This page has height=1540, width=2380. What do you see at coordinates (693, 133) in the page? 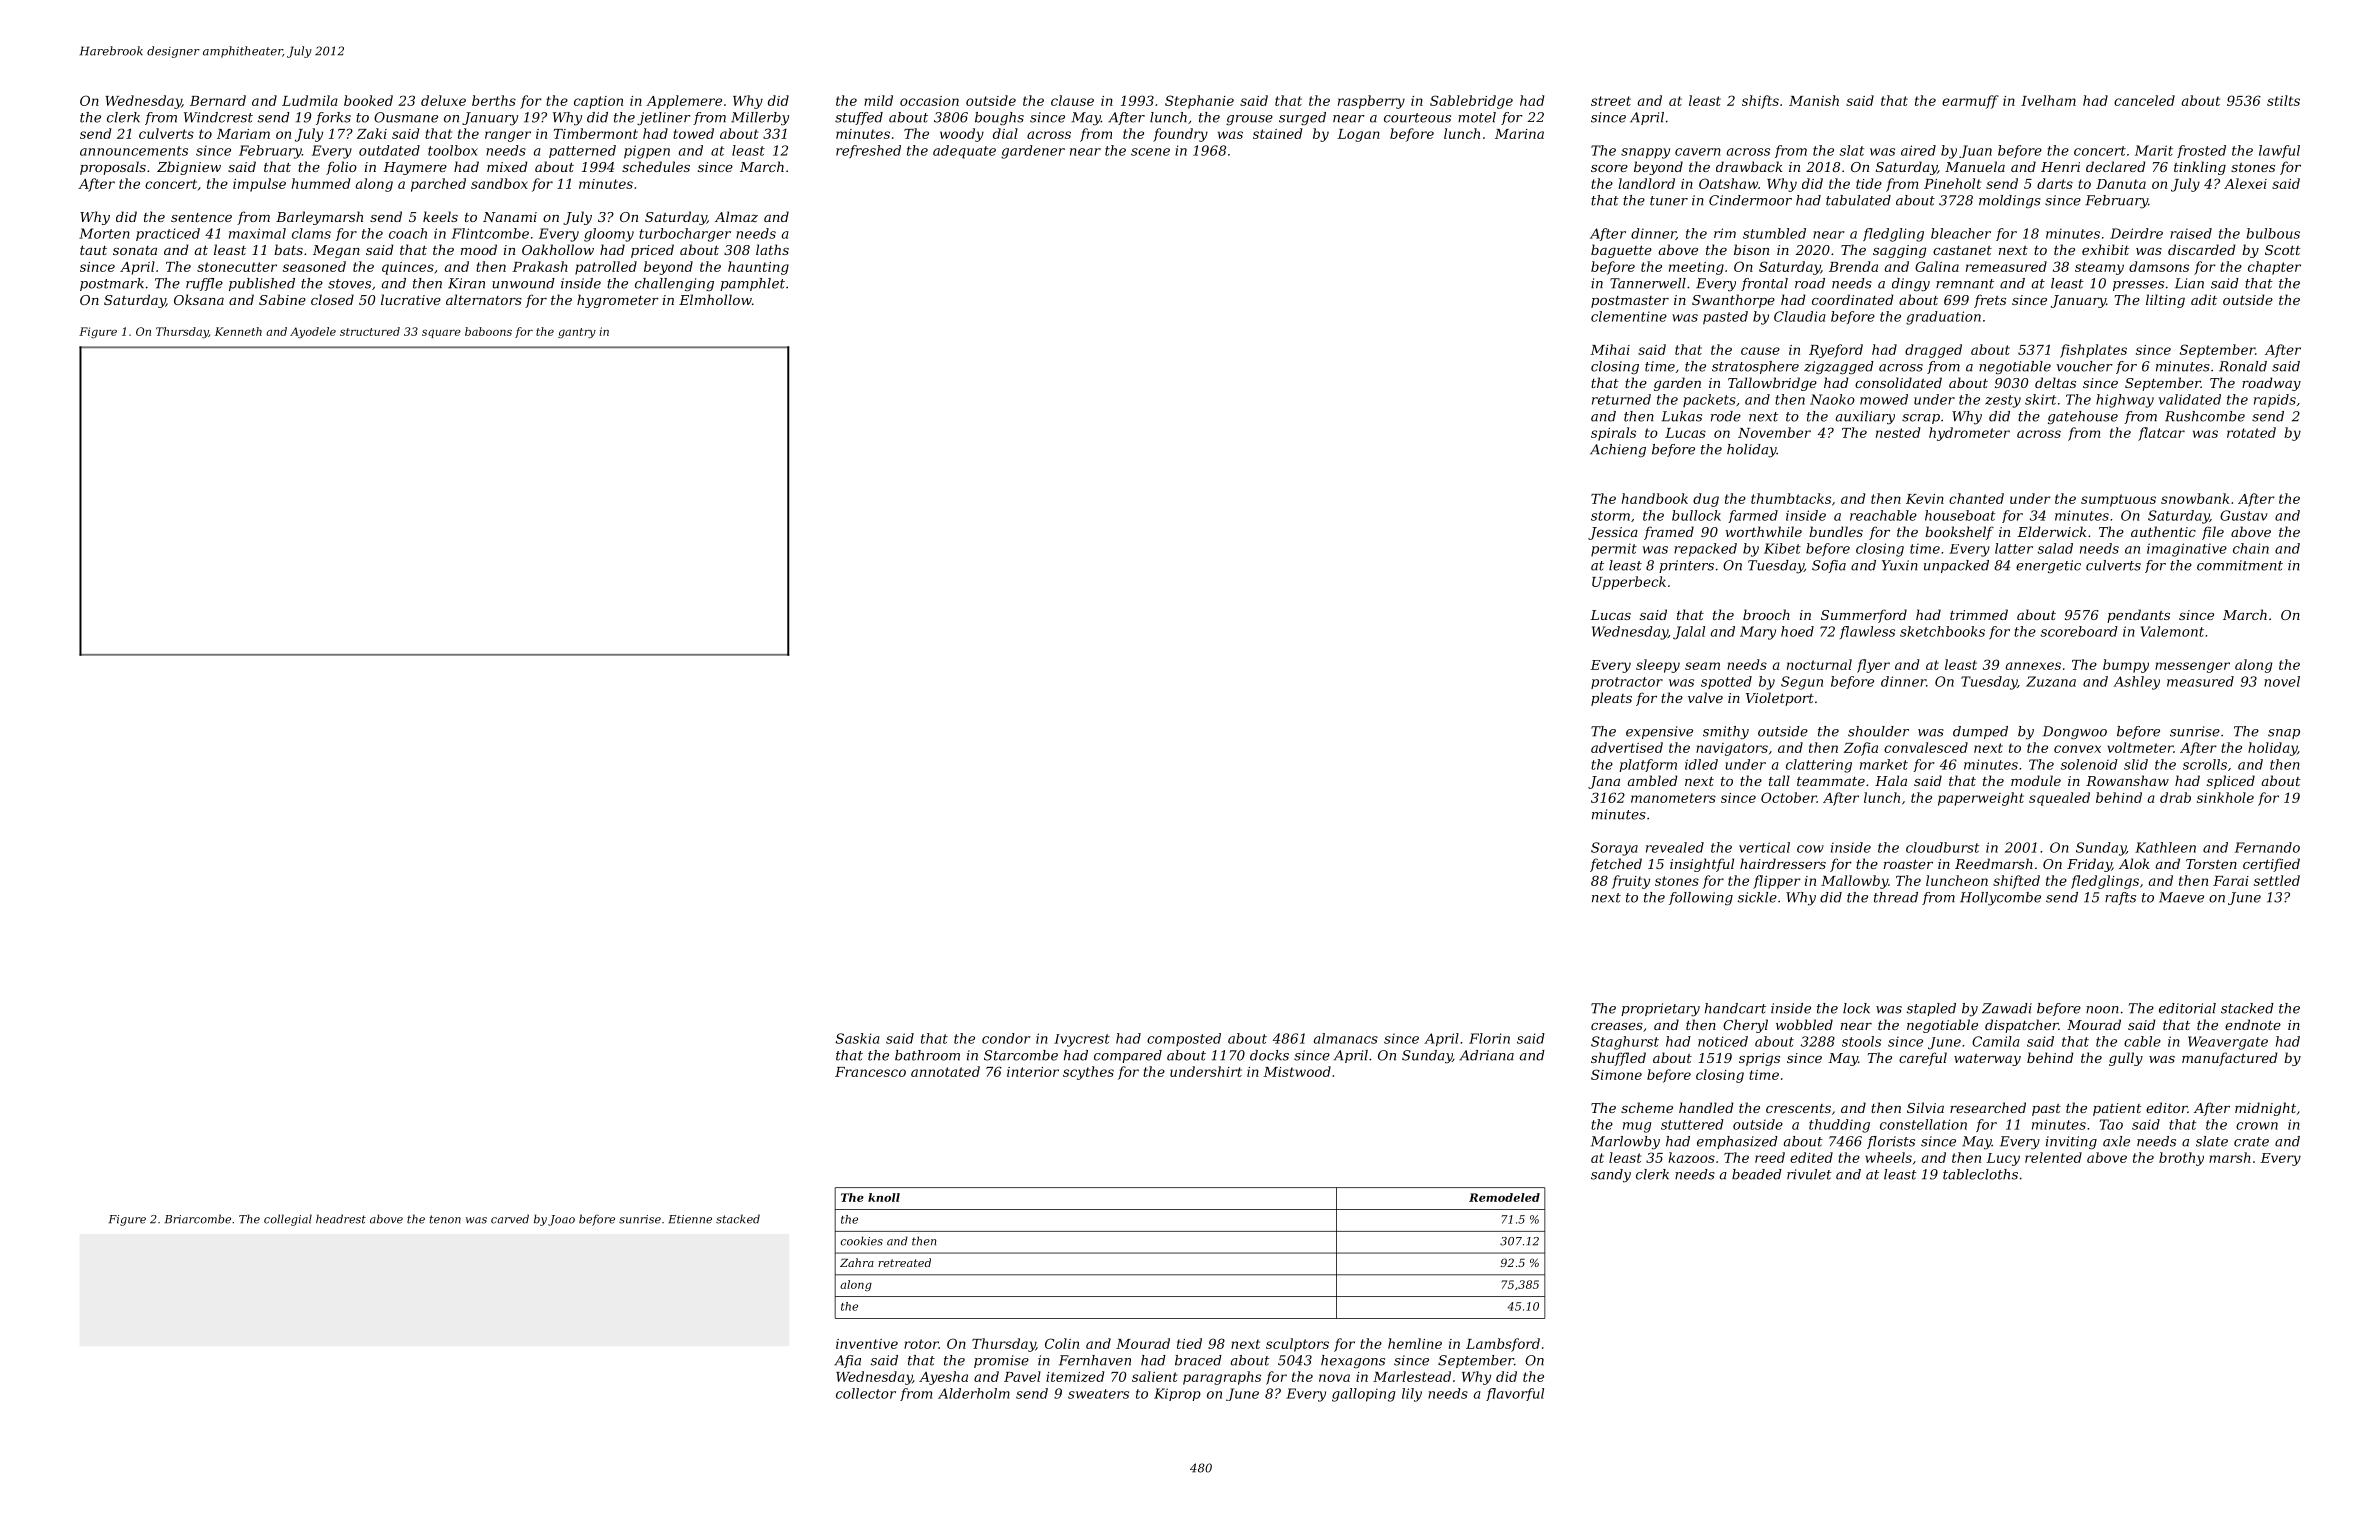
I see `towed` at bounding box center [693, 133].
